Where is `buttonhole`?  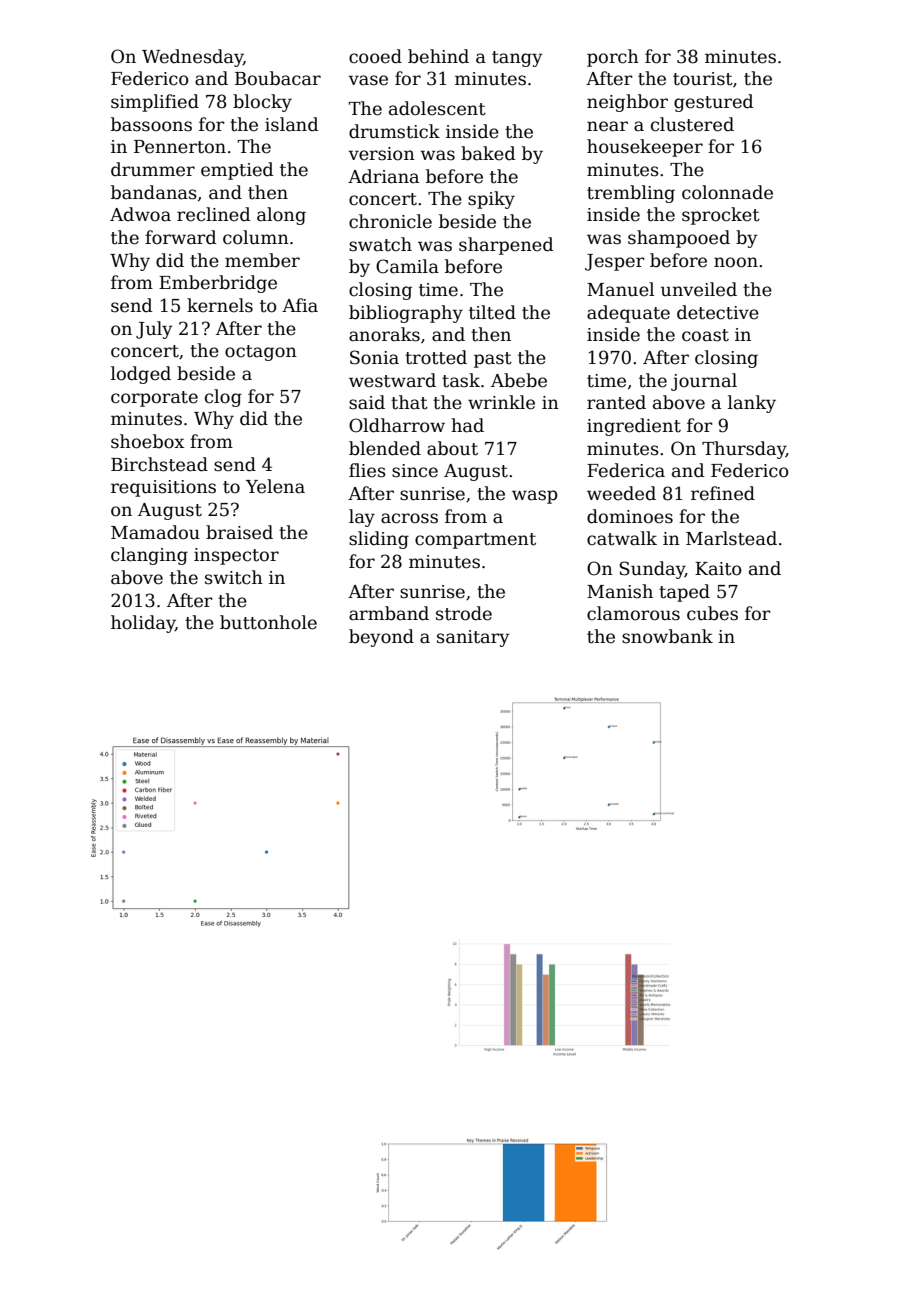
buttonhole is located at coordinates (268, 622).
